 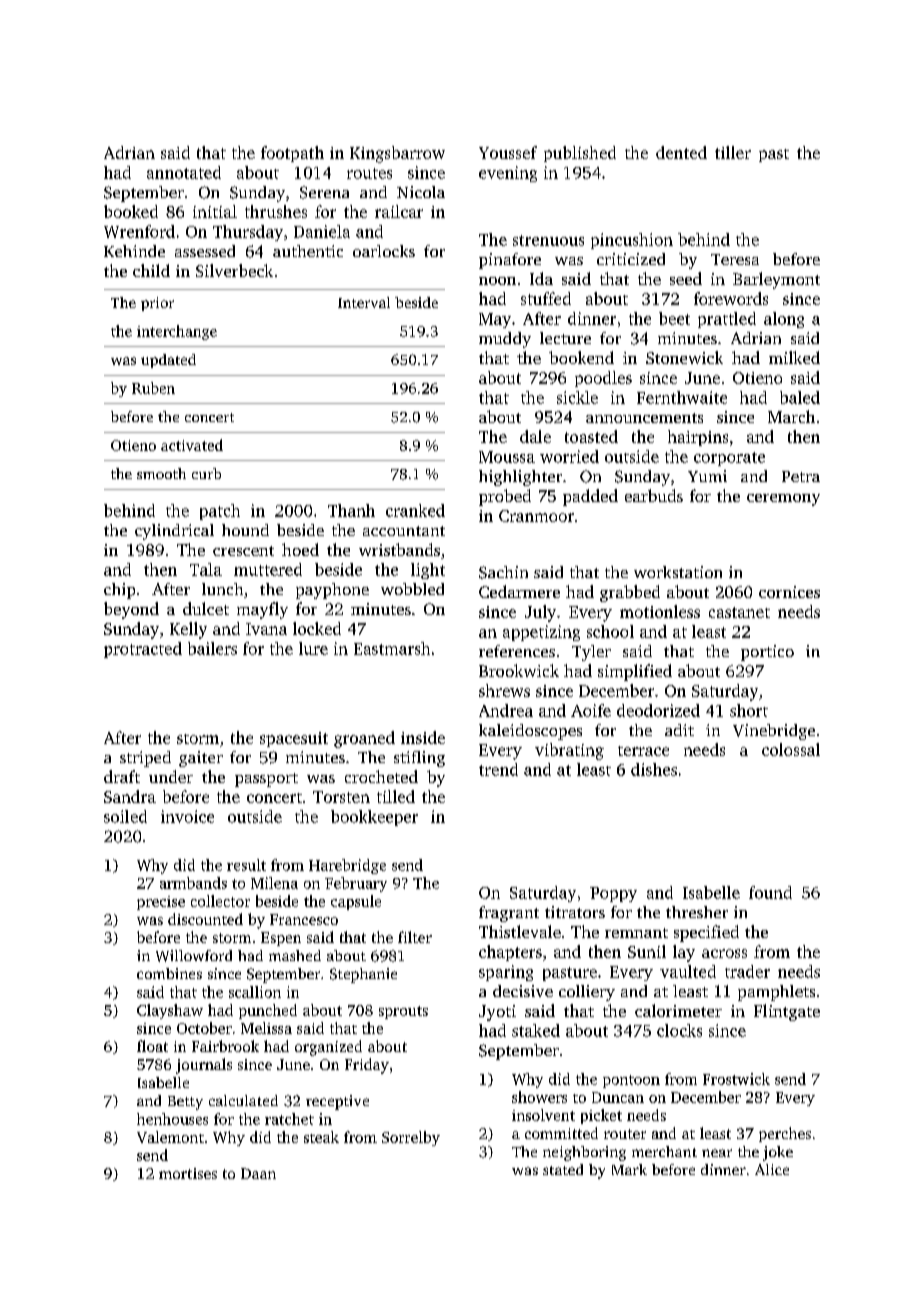 What do you see at coordinates (736, 1079) in the screenshot?
I see `Frostwick` at bounding box center [736, 1079].
